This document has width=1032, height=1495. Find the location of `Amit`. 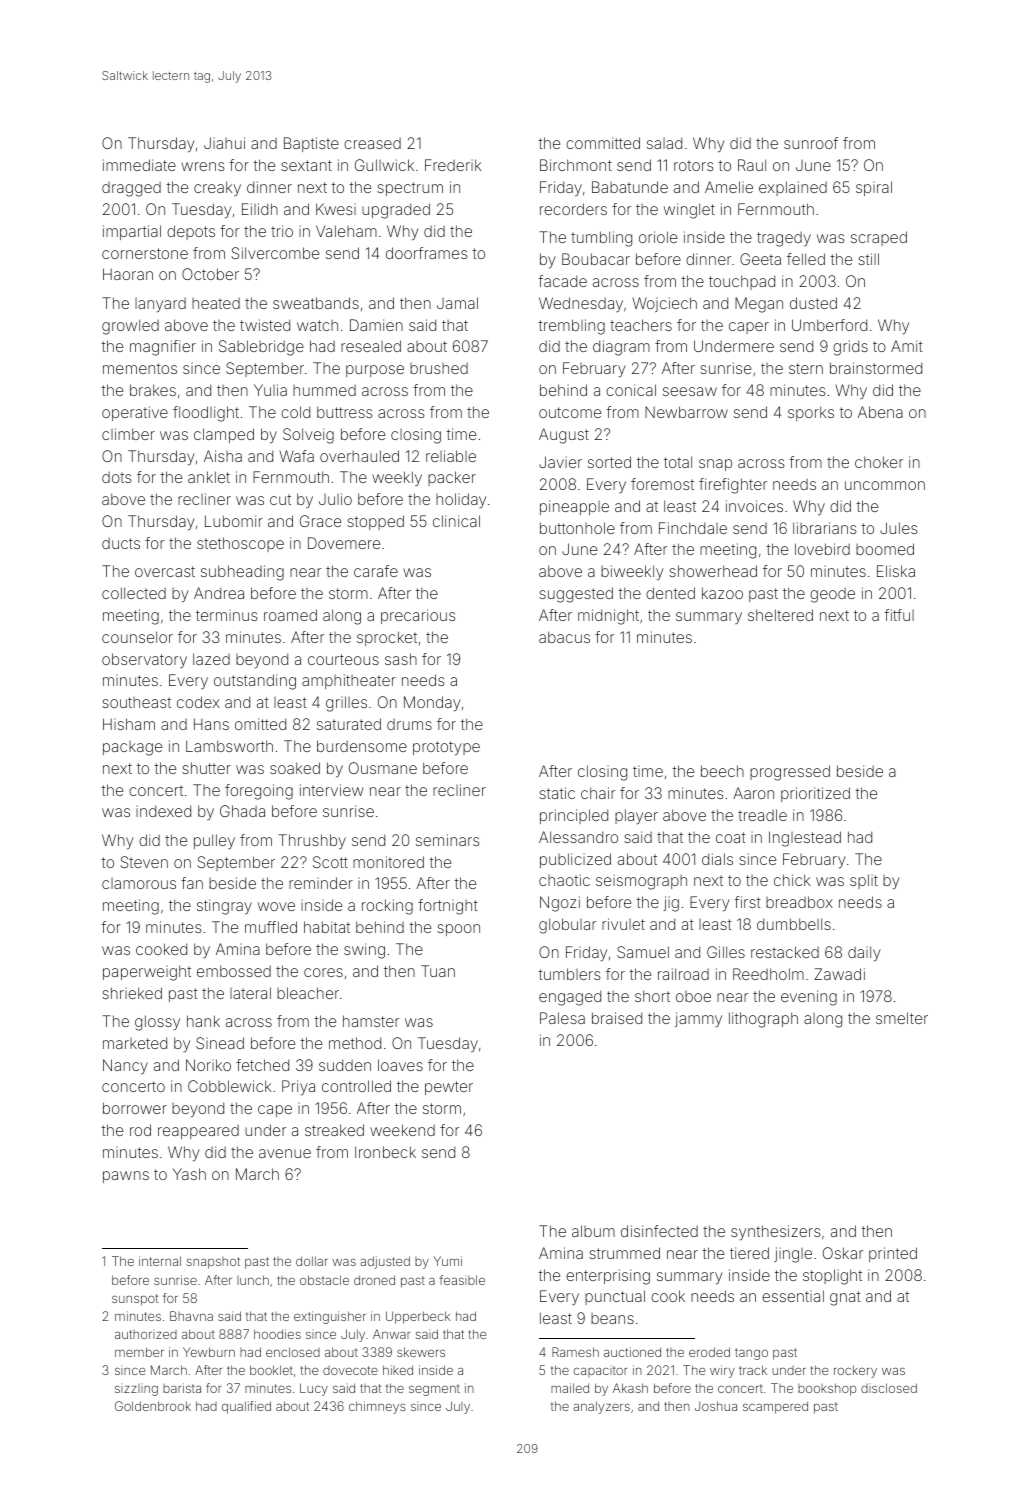

Amit is located at coordinates (906, 346).
